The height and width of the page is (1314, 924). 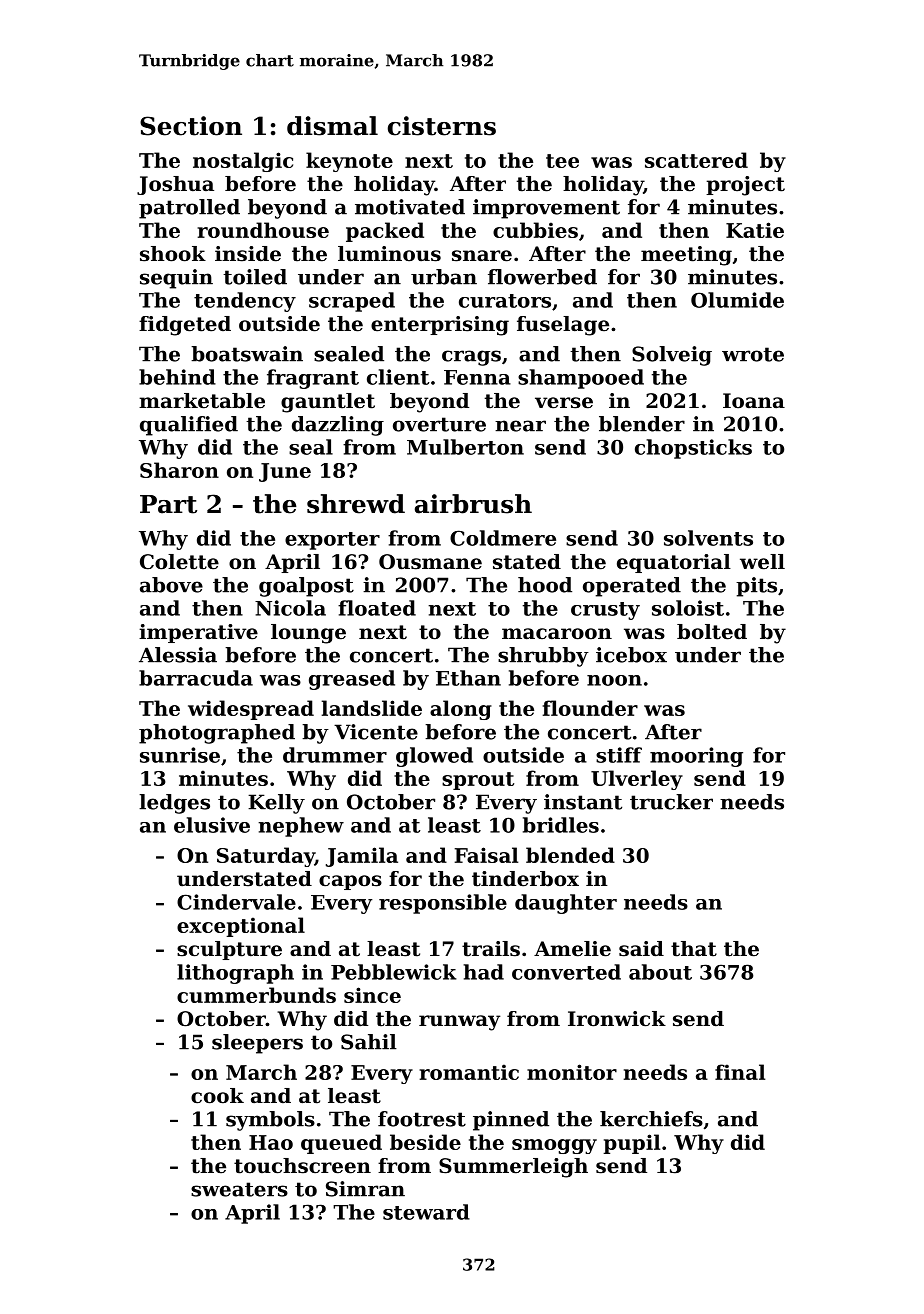 I want to click on cook, so click(x=217, y=1096).
